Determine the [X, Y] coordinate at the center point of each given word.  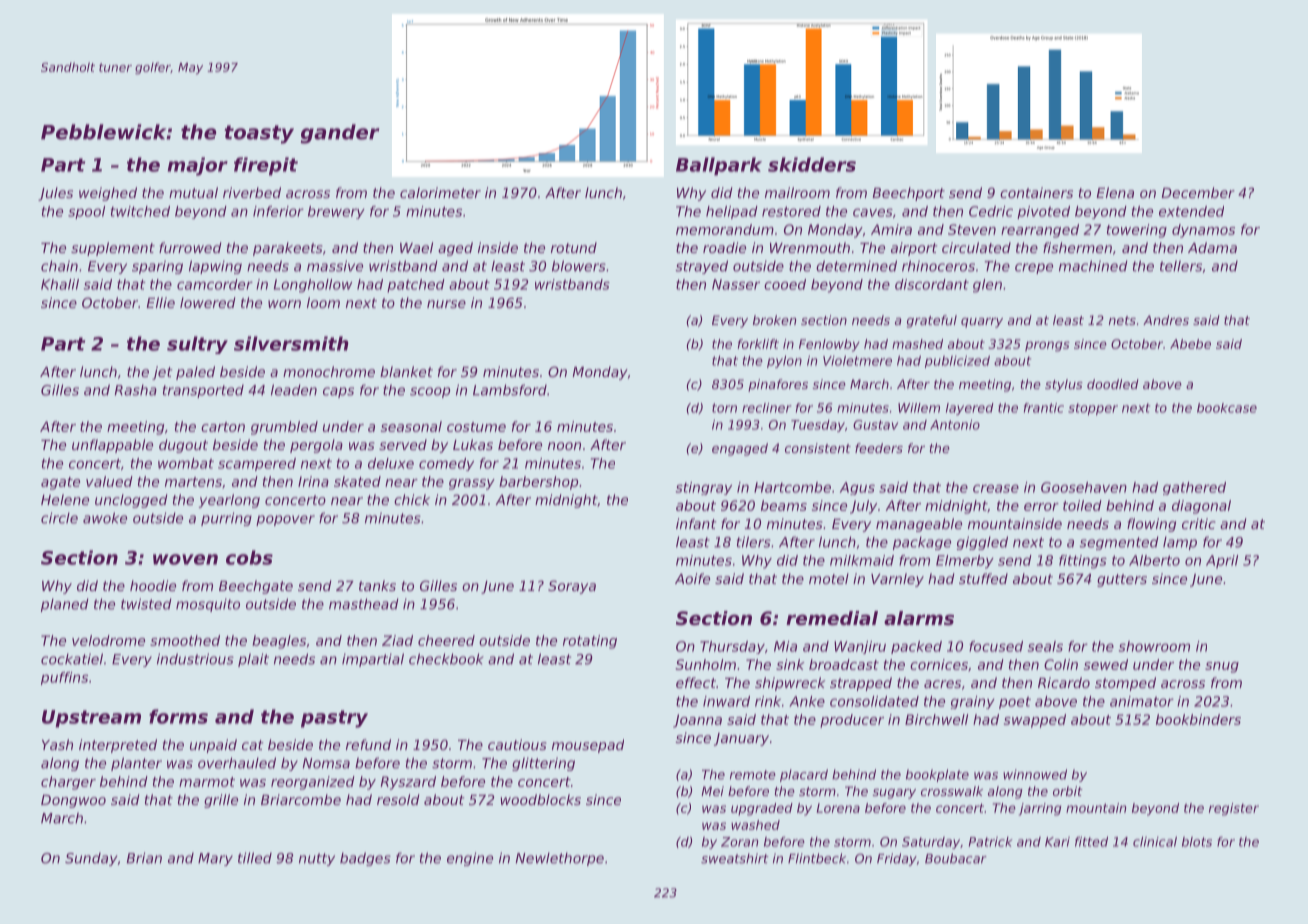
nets [1122, 320]
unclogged [131, 501]
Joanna [697, 721]
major [198, 166]
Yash [57, 744]
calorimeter [440, 192]
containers [1036, 192]
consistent [818, 448]
